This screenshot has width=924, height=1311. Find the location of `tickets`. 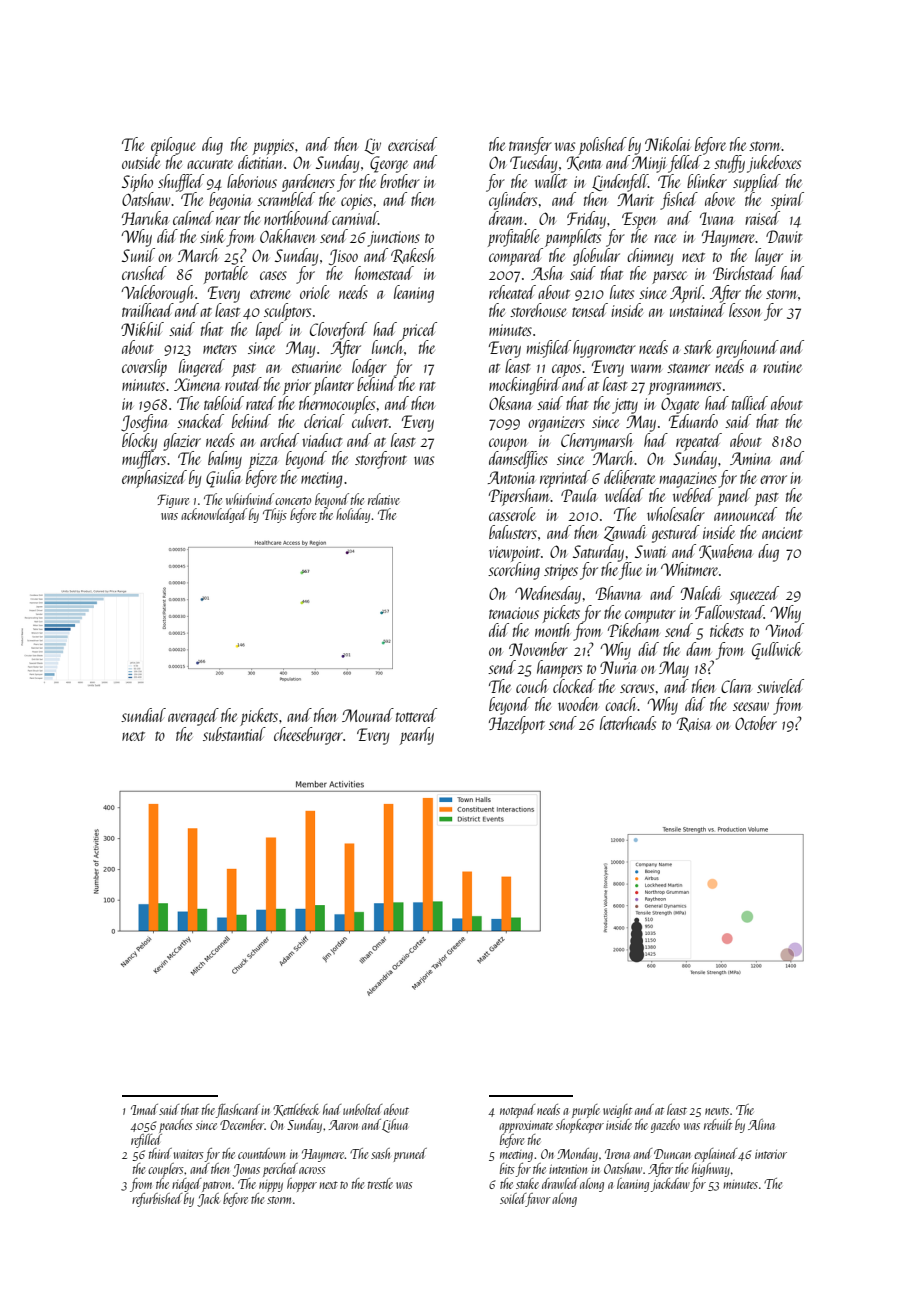

tickets is located at coordinates (727, 630).
